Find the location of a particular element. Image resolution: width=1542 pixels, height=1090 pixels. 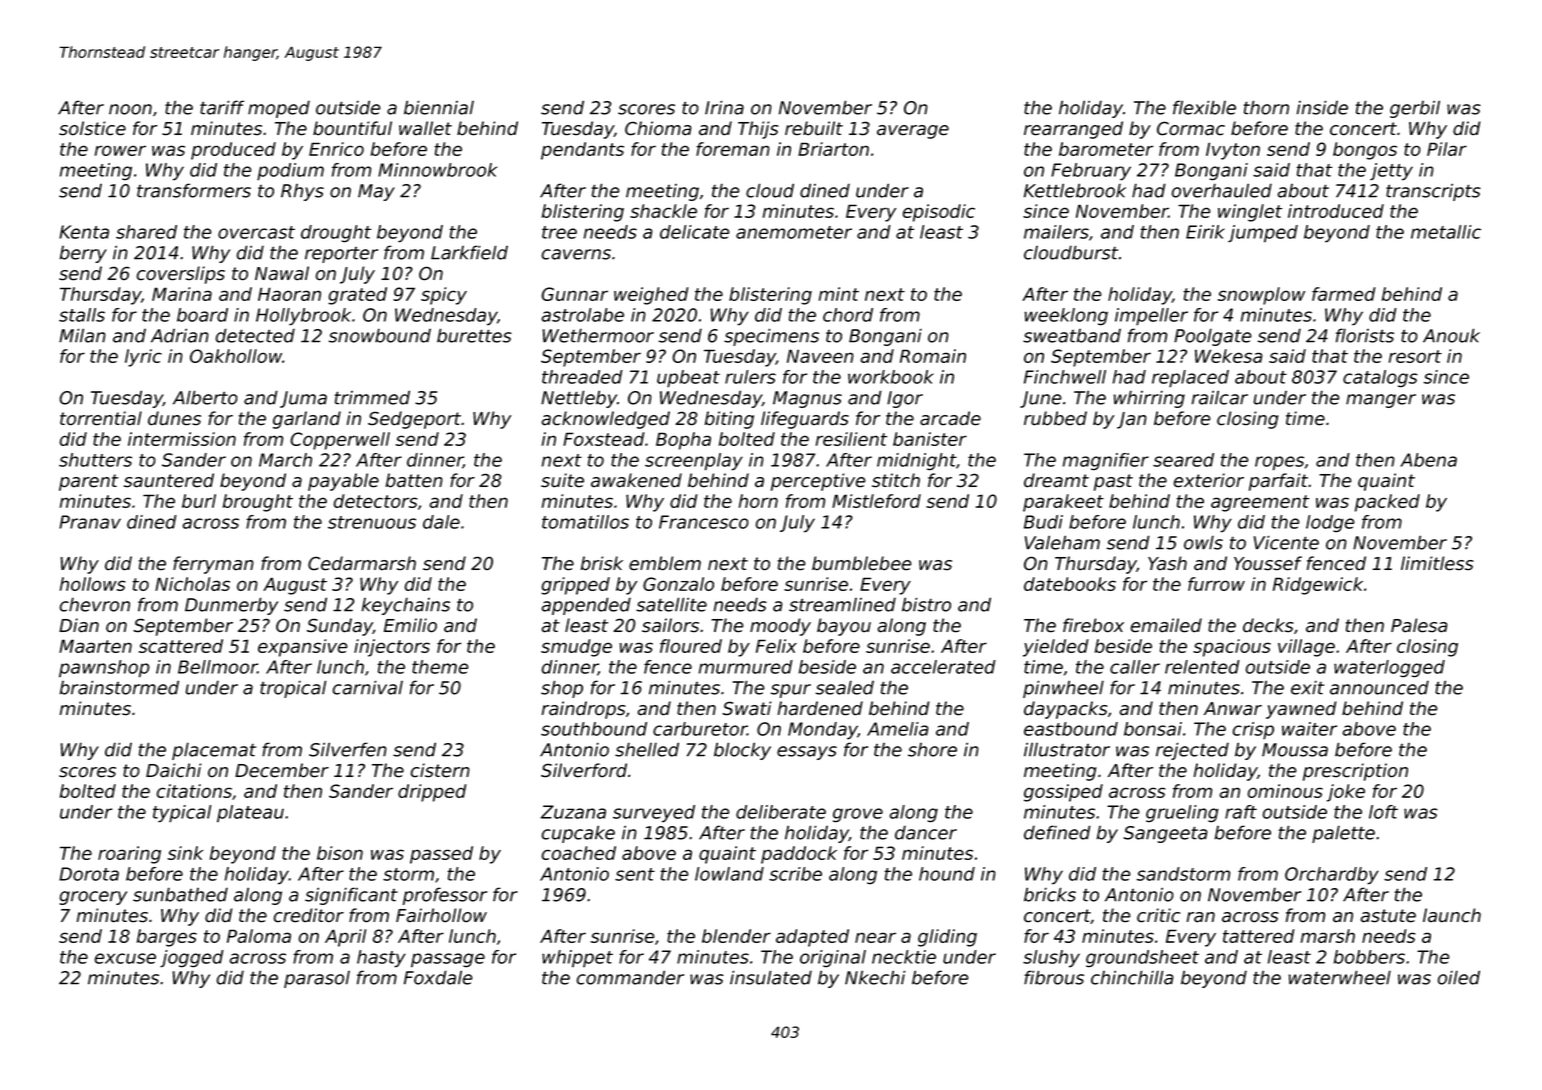

Irina is located at coordinates (724, 108).
